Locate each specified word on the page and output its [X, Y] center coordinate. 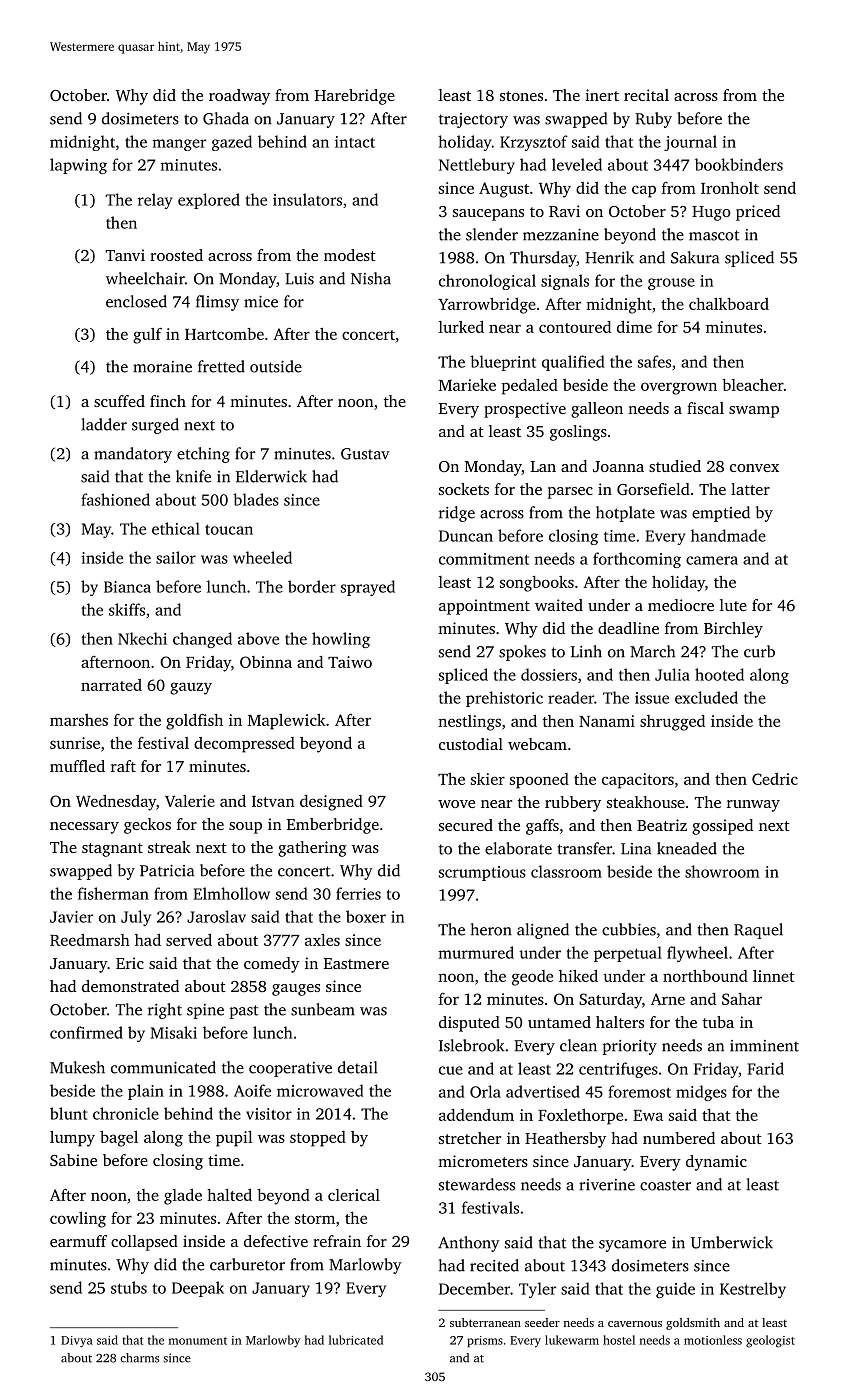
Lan [543, 466]
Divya [77, 1342]
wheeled [262, 557]
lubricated [356, 1340]
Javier [71, 917]
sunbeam [323, 1009]
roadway [239, 97]
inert [602, 95]
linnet [773, 976]
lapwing [78, 166]
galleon [597, 410]
